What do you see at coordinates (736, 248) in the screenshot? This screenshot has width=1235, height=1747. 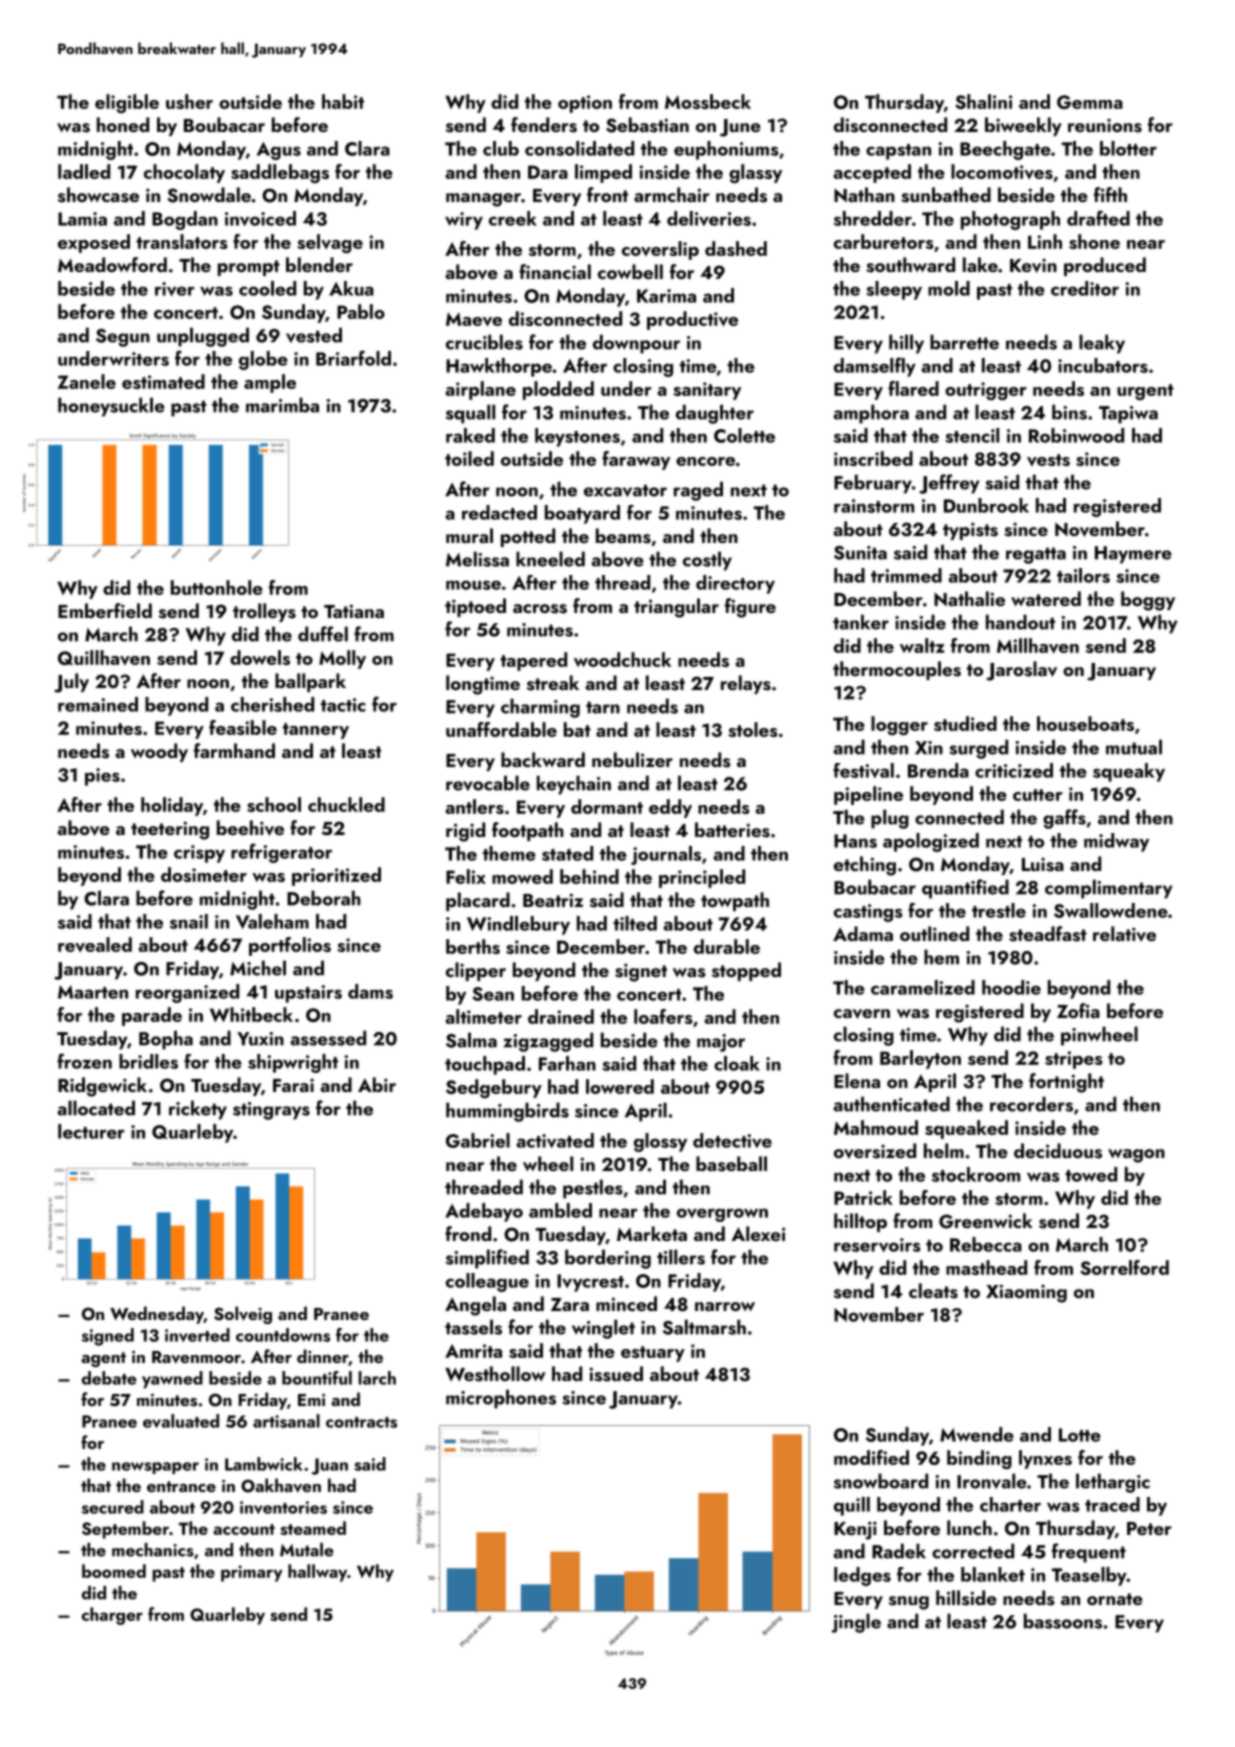 I see `dashed` at bounding box center [736, 248].
